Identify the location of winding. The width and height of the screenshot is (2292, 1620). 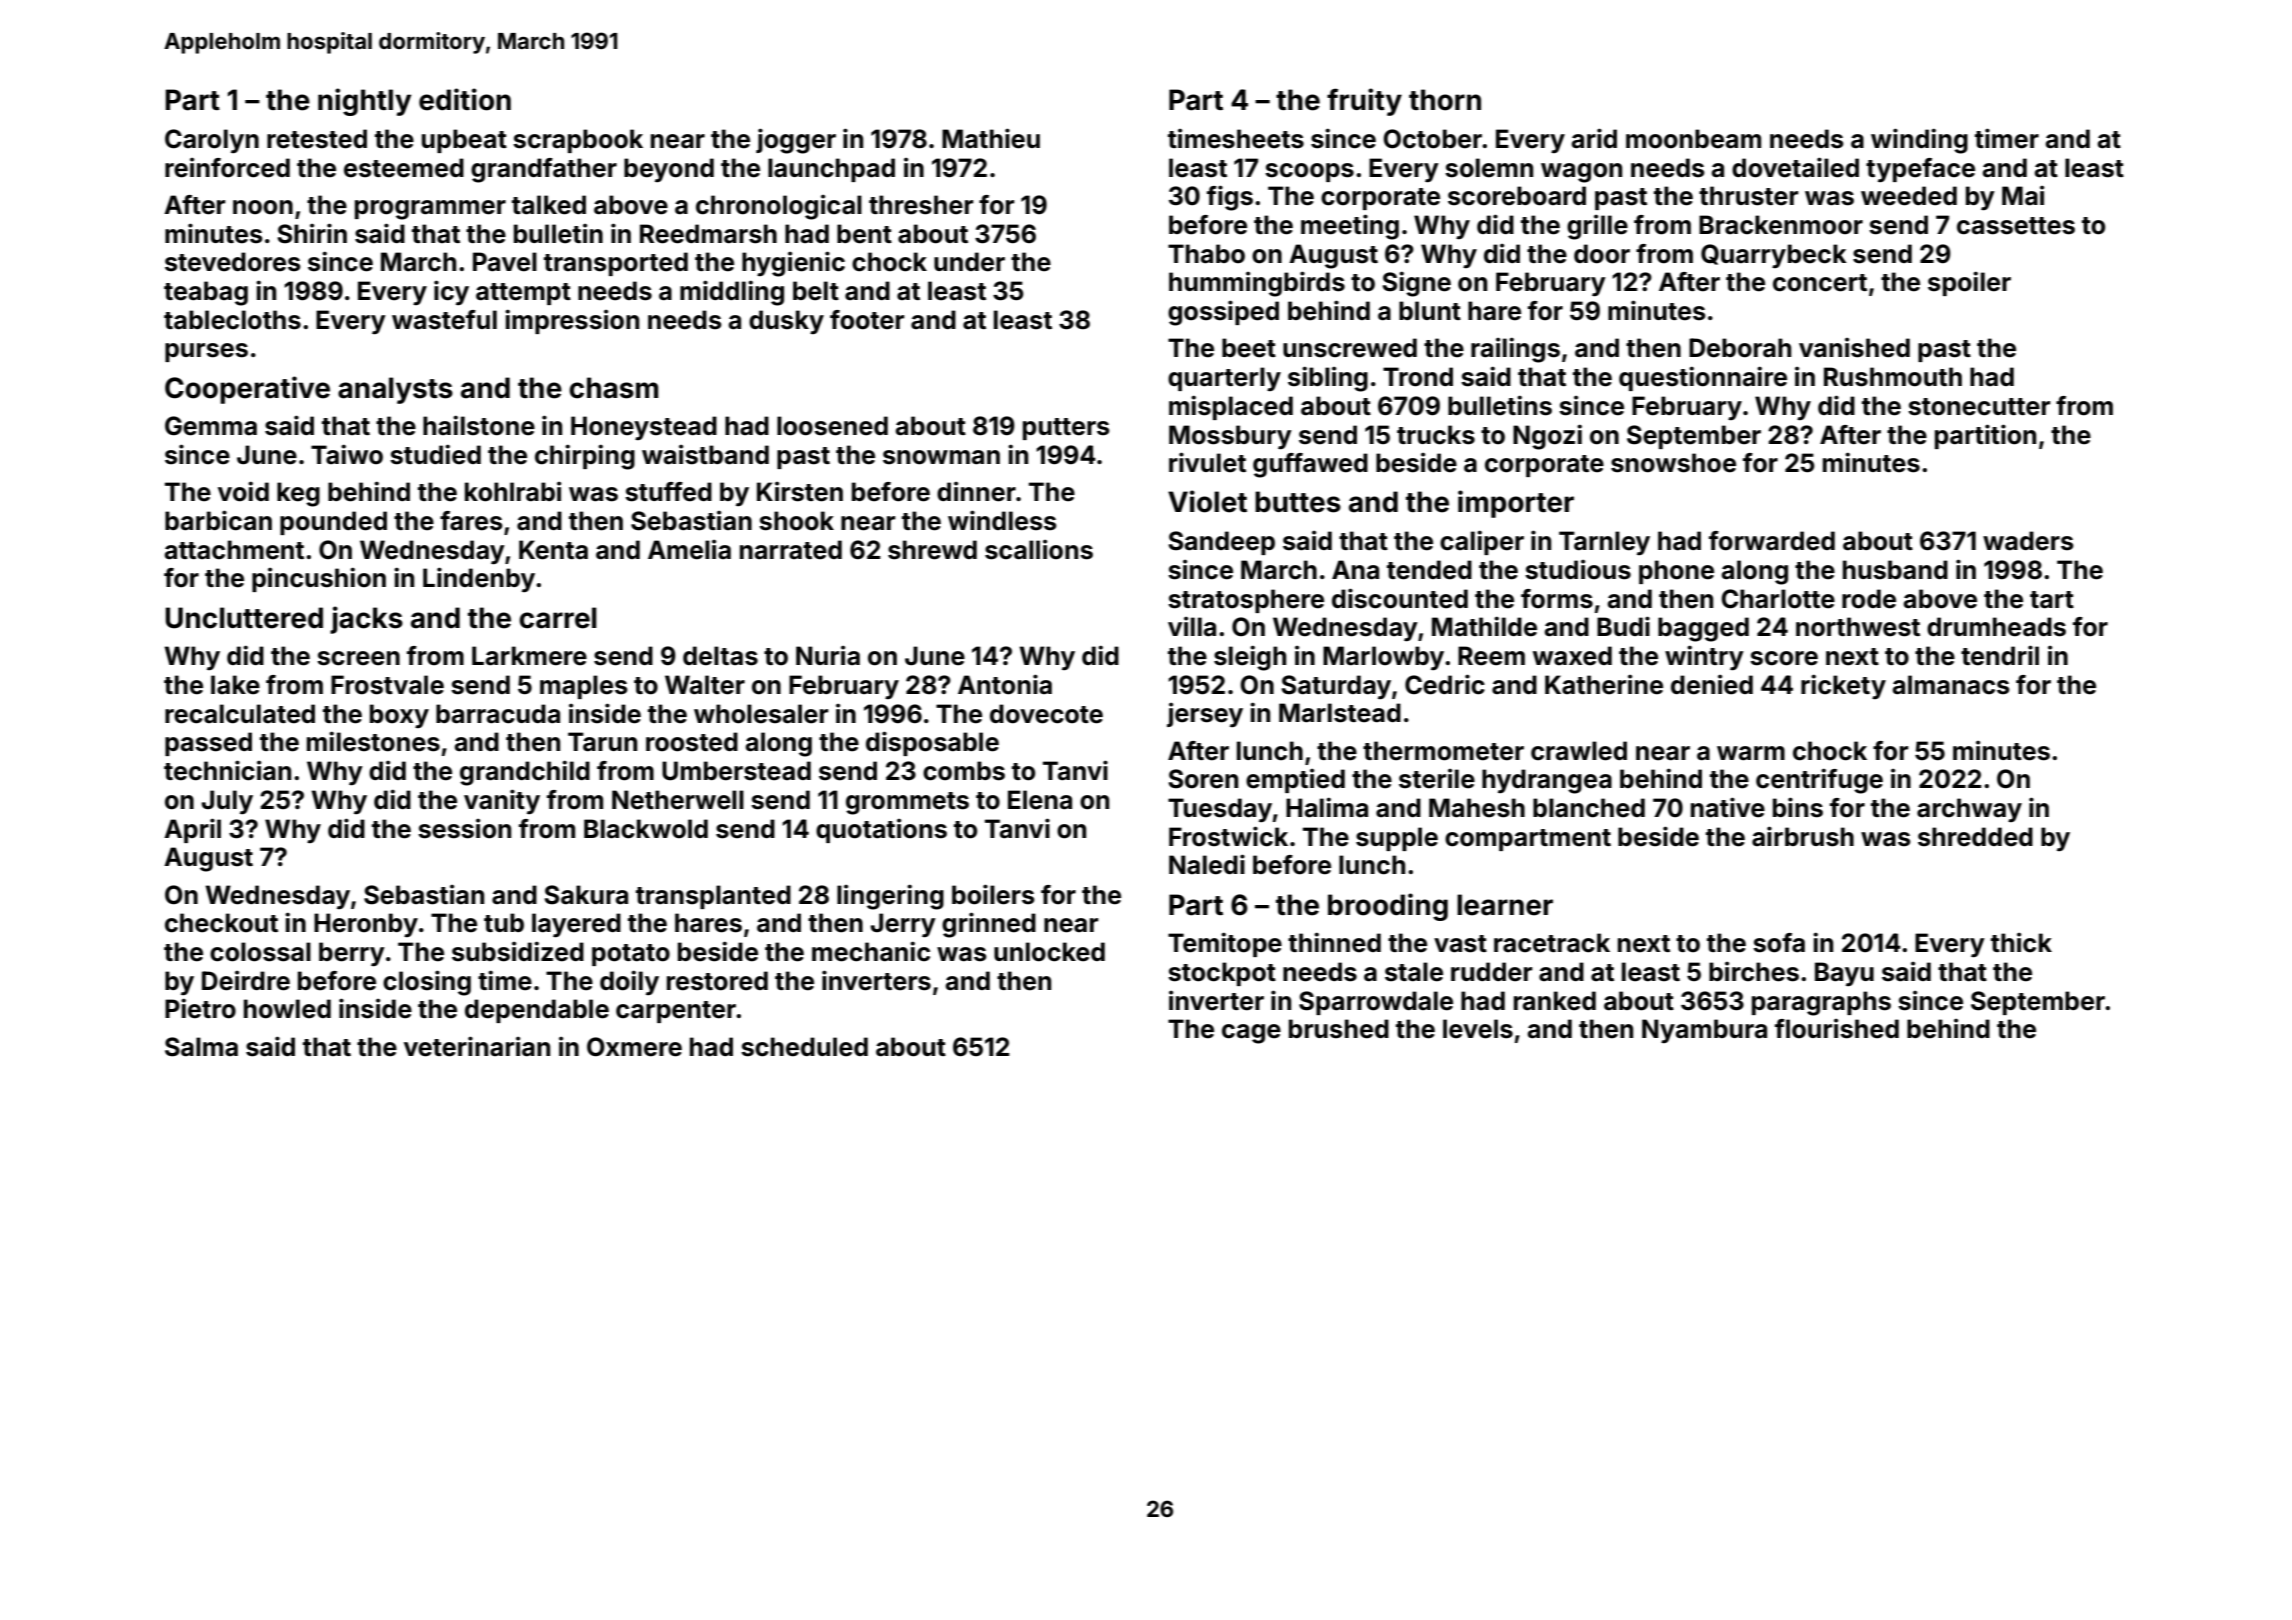
(1919, 141).
